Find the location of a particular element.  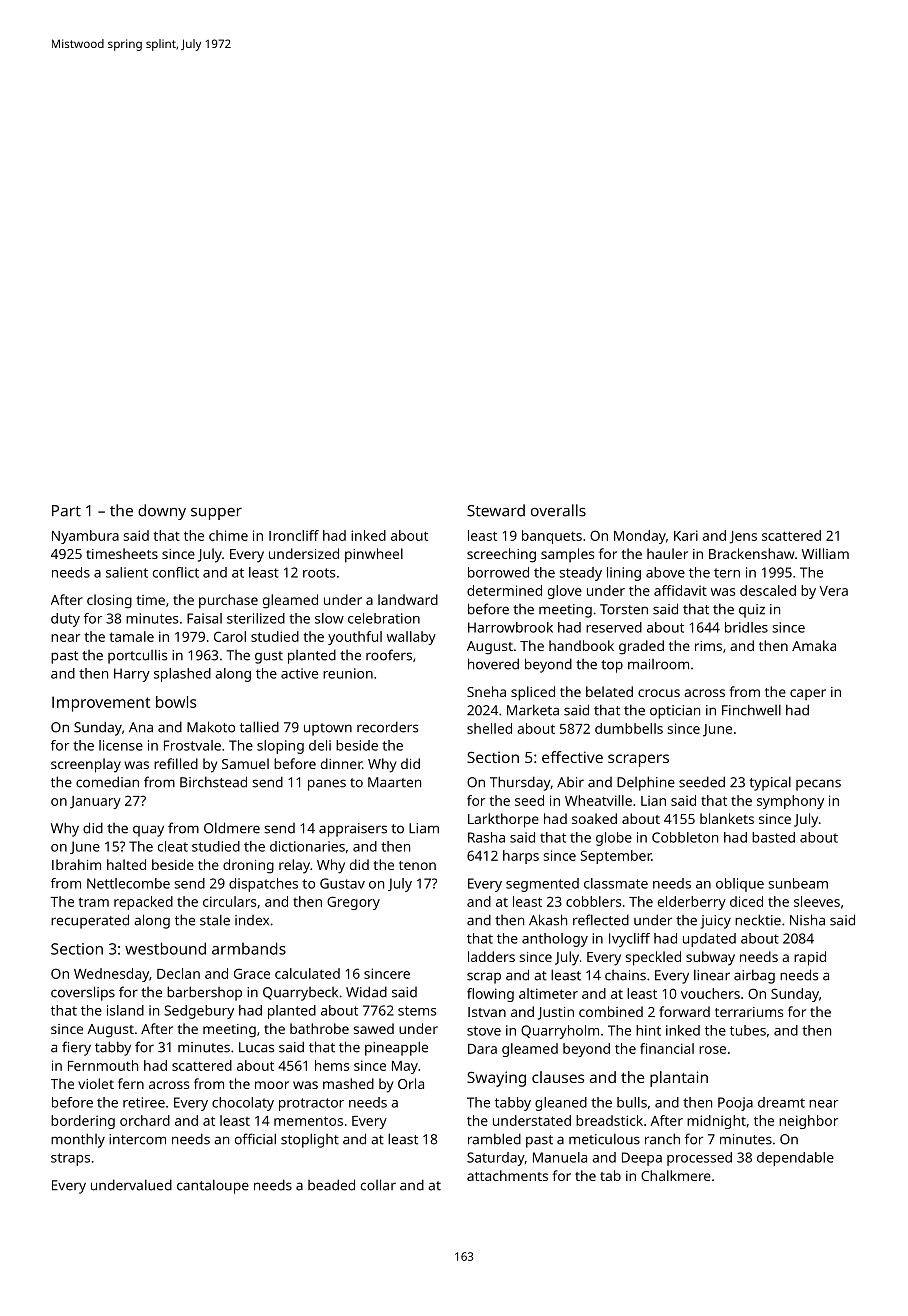

optician is located at coordinates (675, 712).
